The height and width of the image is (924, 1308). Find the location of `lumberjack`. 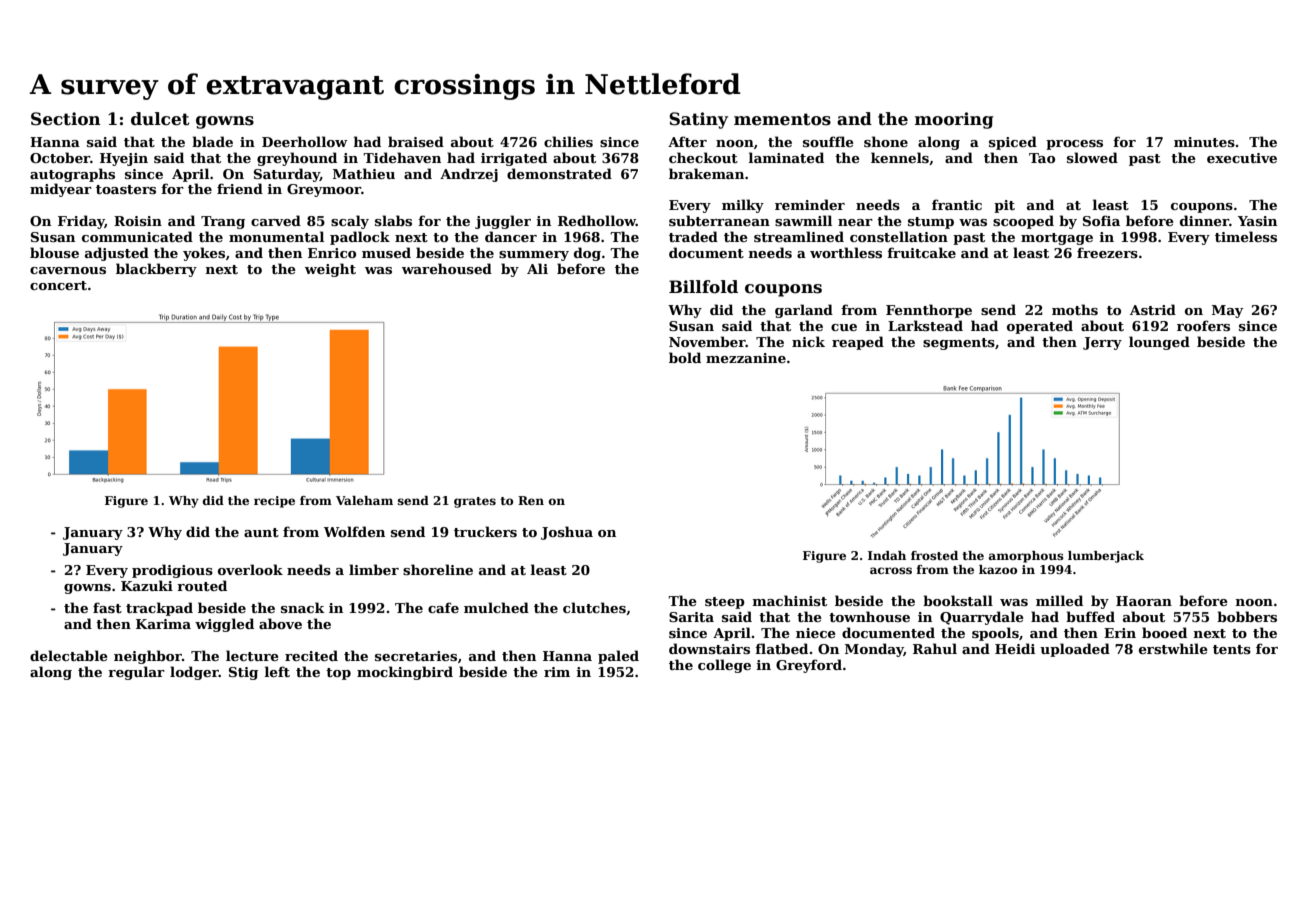

lumberjack is located at coordinates (1106, 557).
